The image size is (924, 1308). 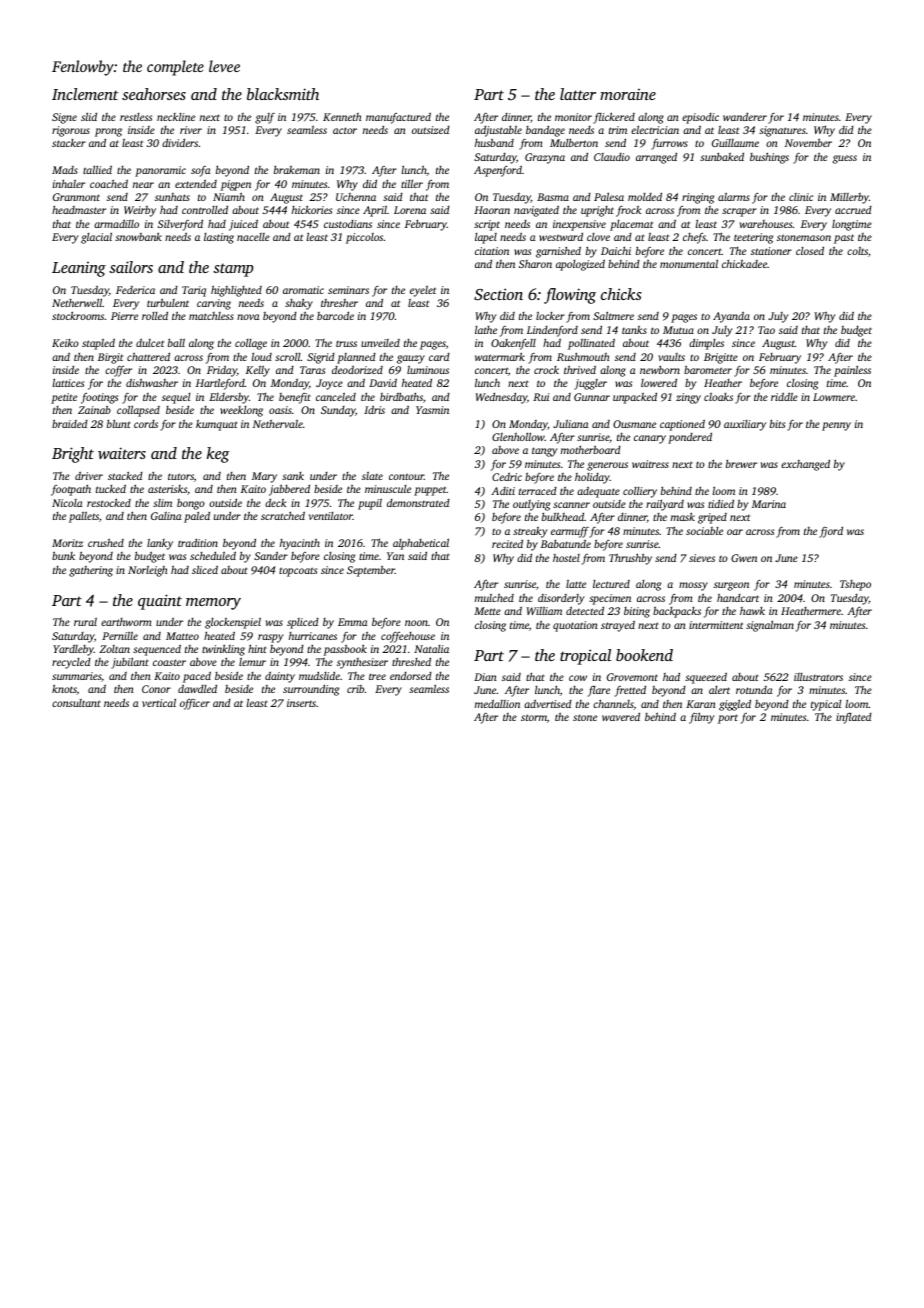 What do you see at coordinates (195, 704) in the image?
I see `officer` at bounding box center [195, 704].
